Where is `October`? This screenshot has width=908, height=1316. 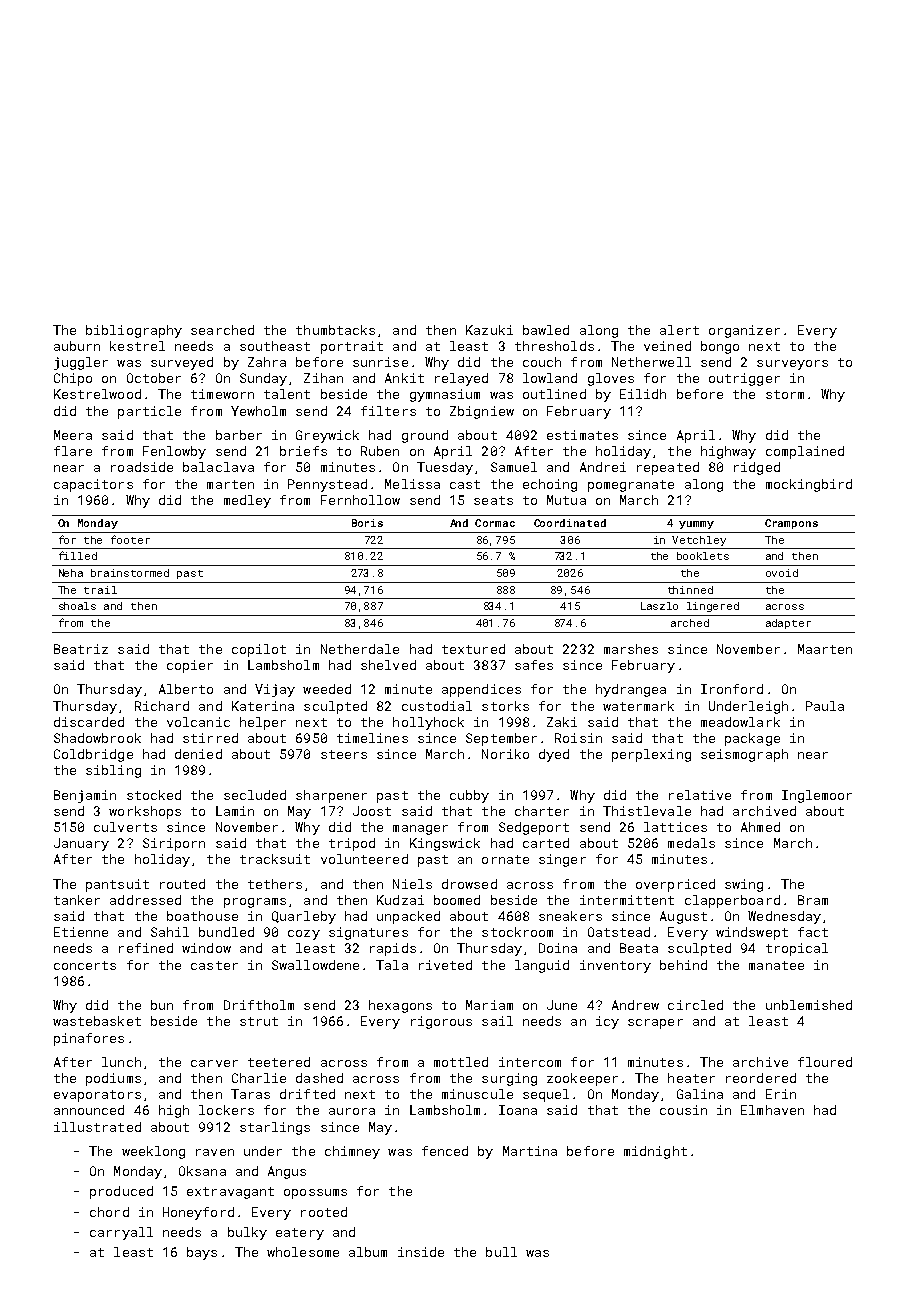
October is located at coordinates (154, 378).
